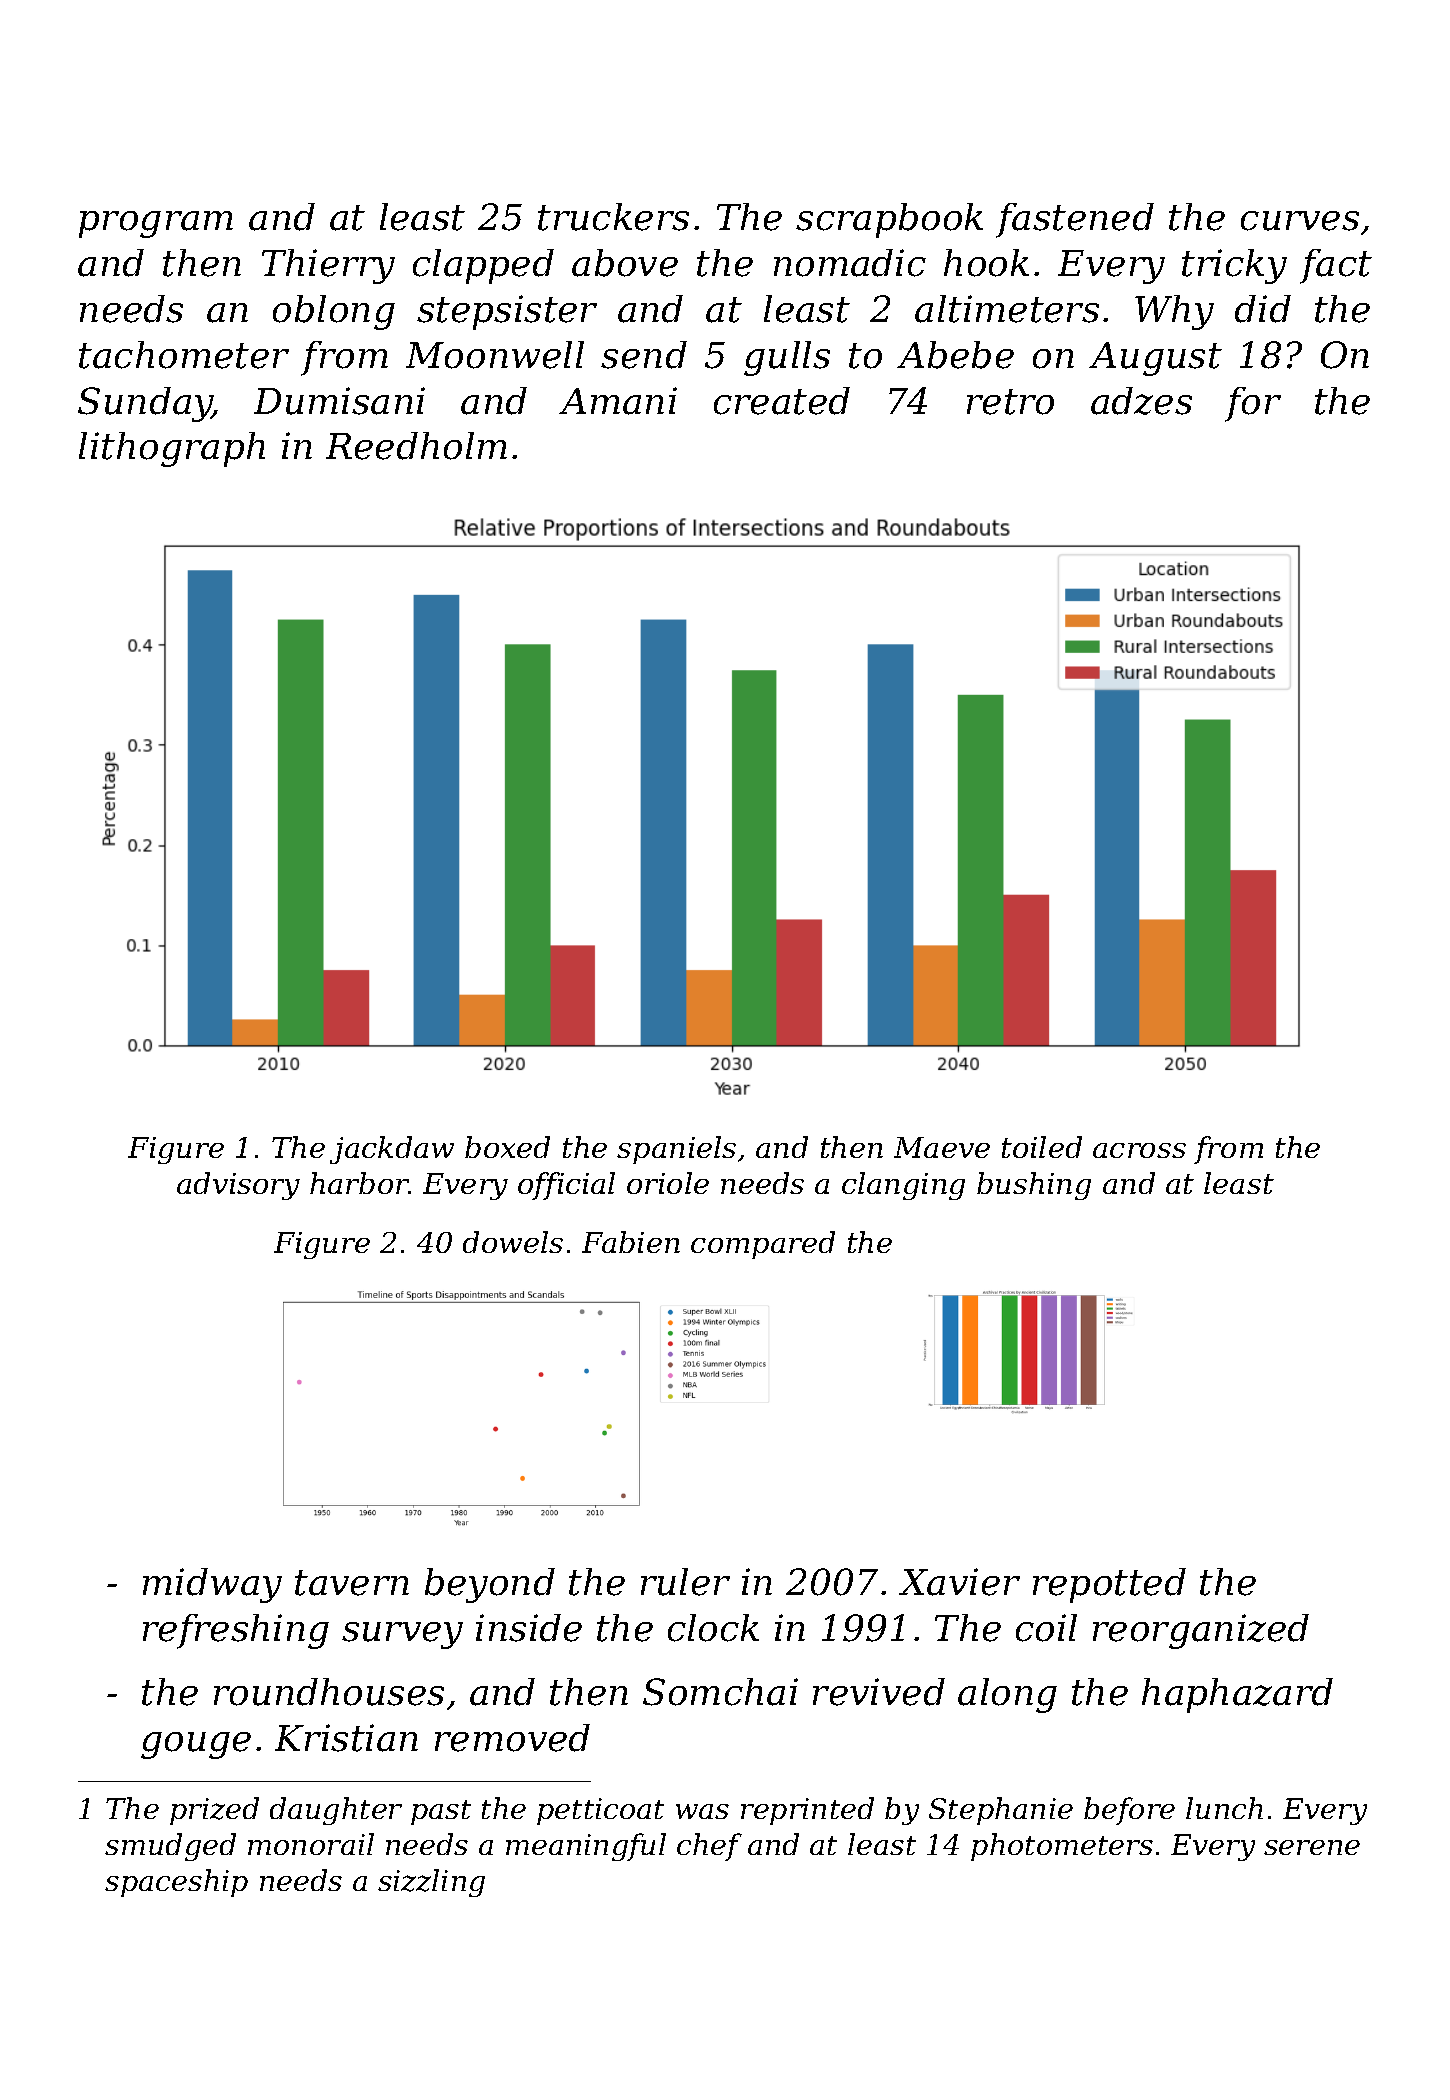  What do you see at coordinates (172, 449) in the screenshot?
I see `lithograph` at bounding box center [172, 449].
